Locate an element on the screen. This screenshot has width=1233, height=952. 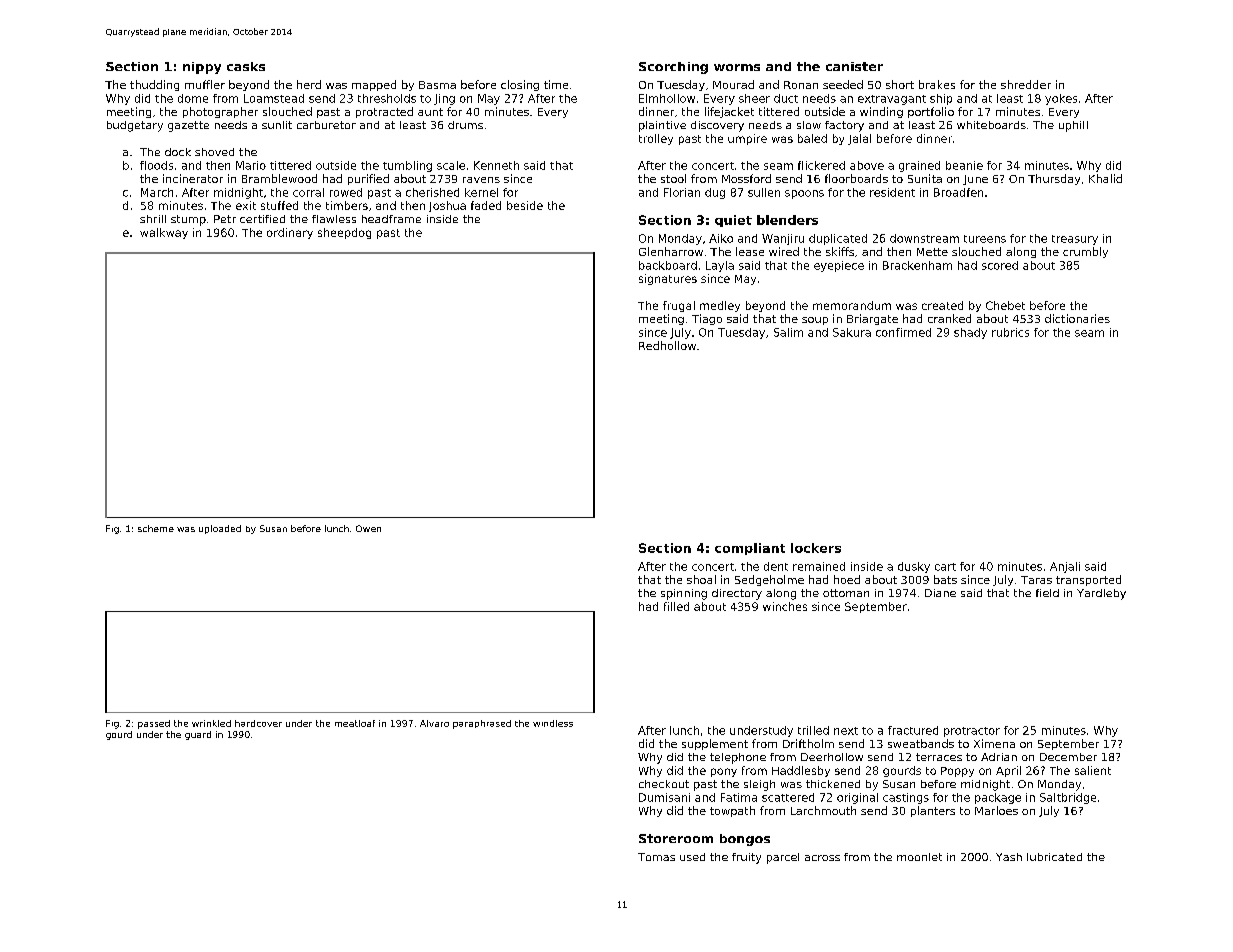
Tomas is located at coordinates (656, 857).
